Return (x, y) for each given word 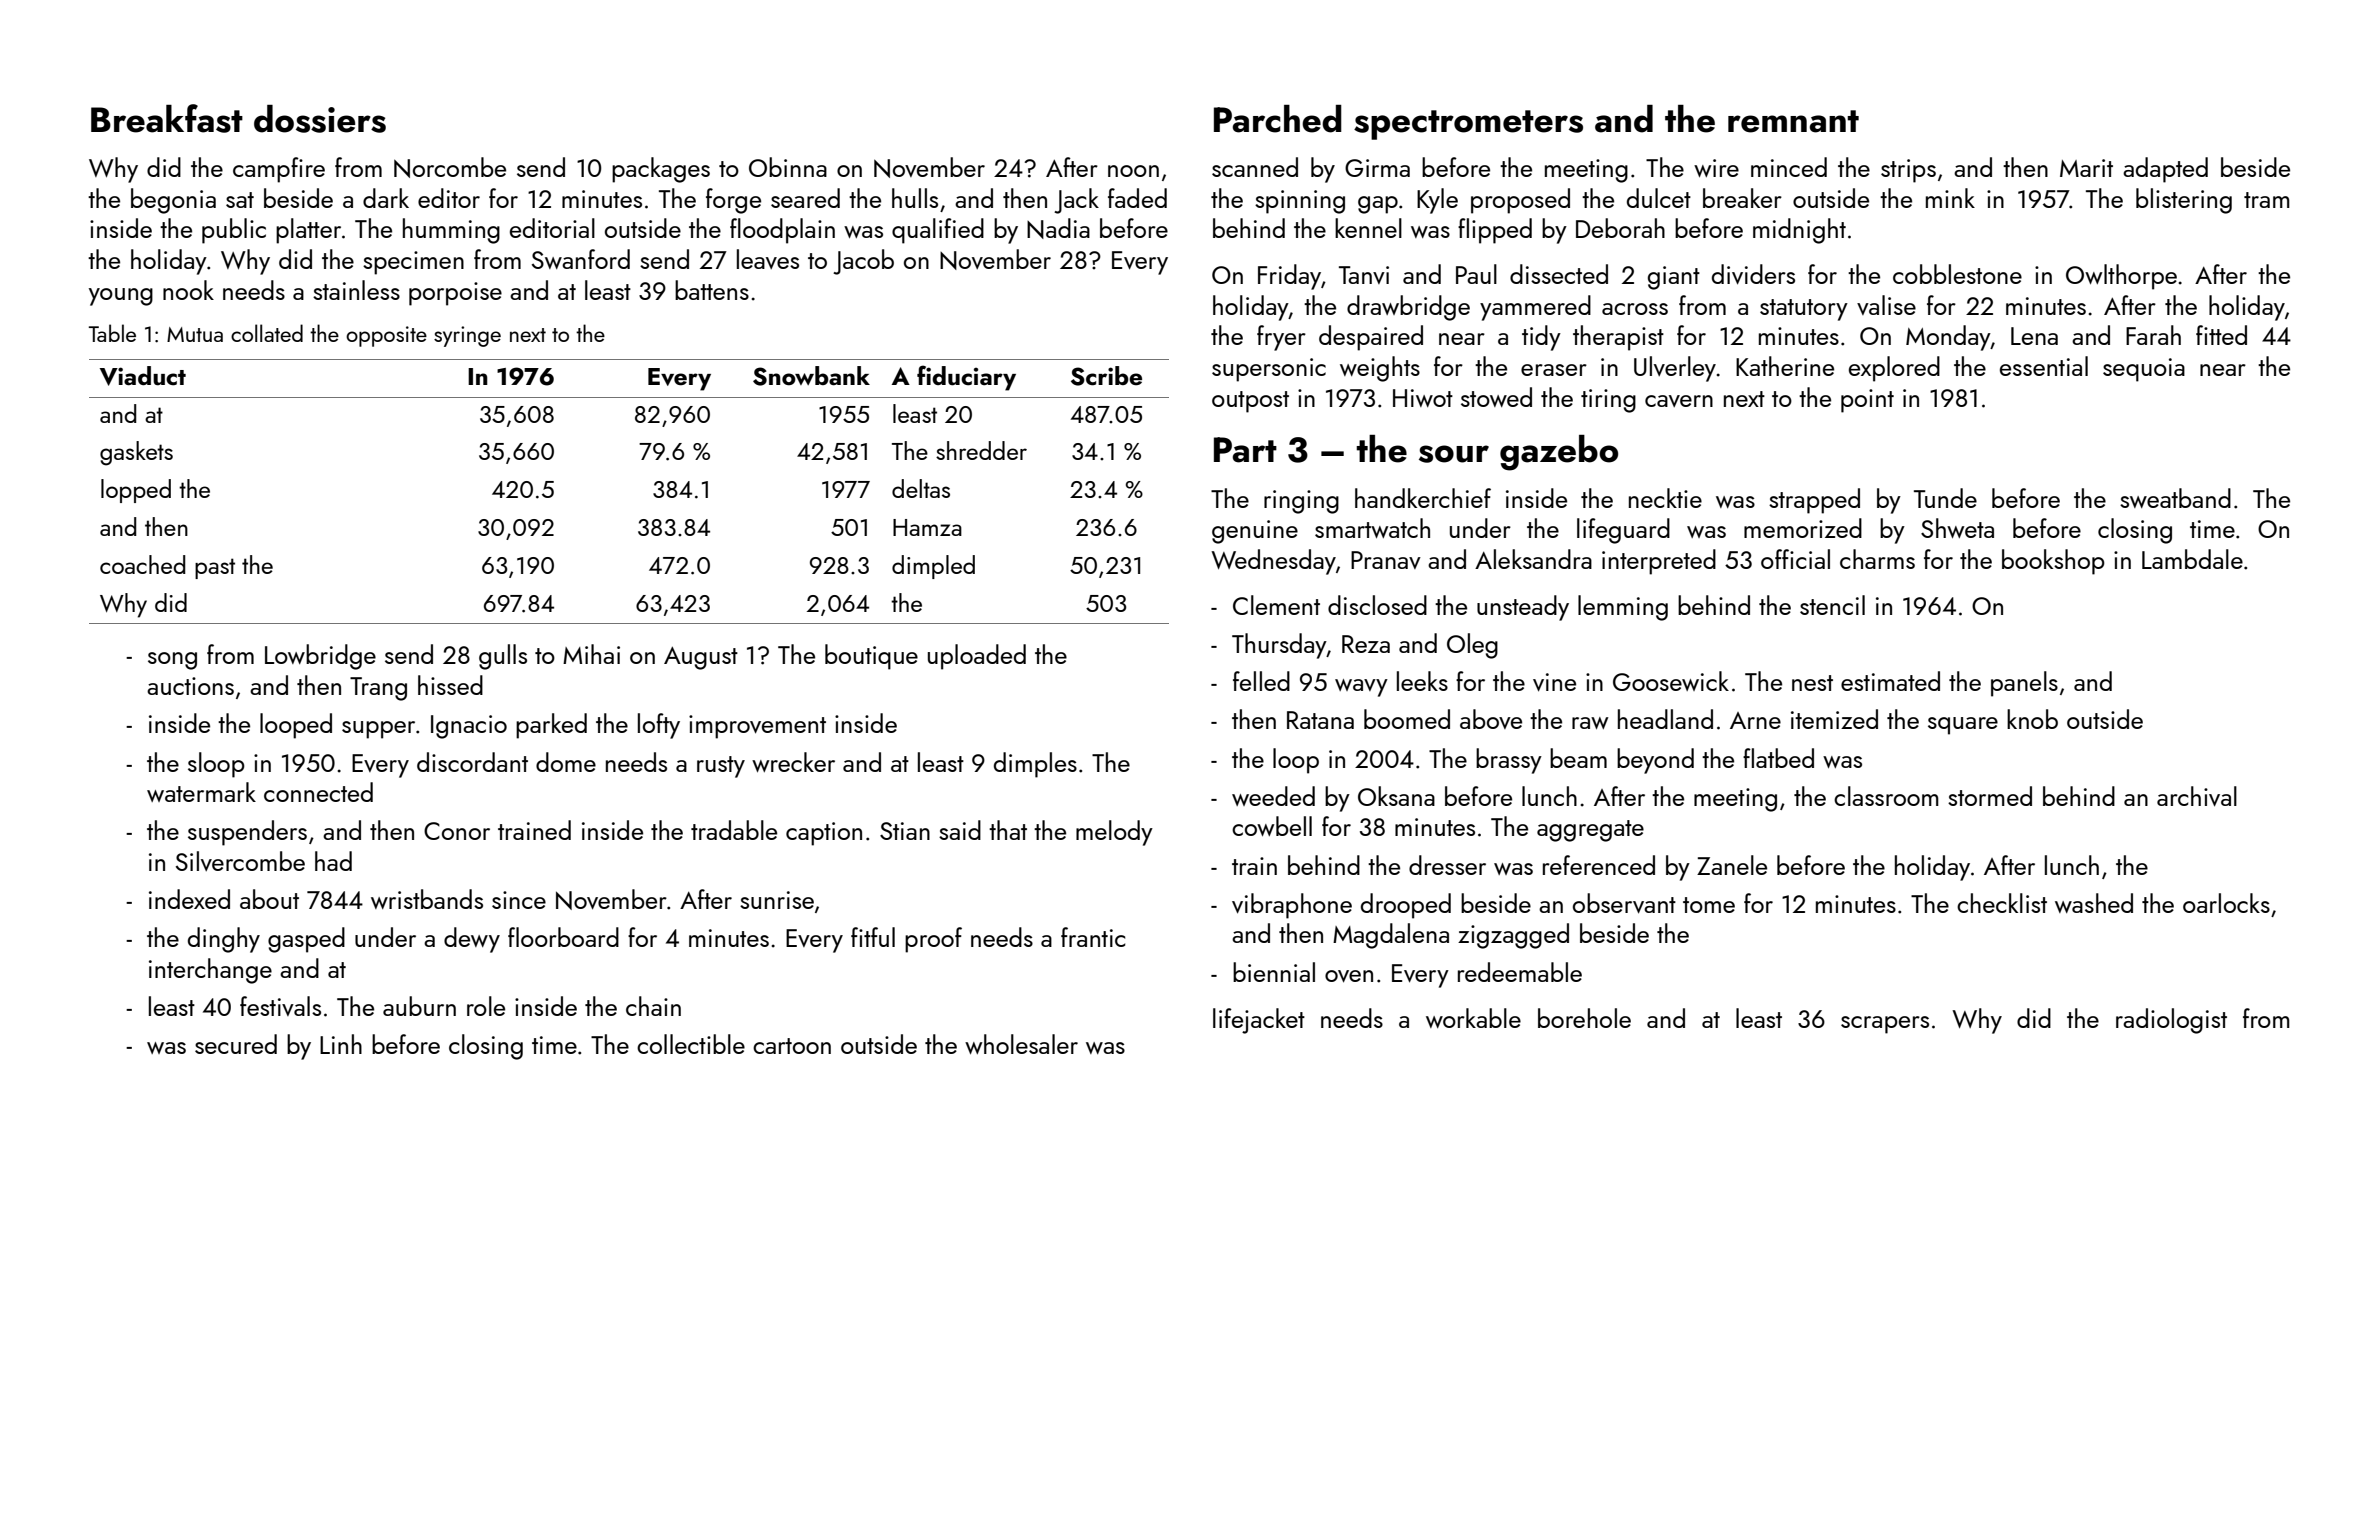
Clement (1276, 605)
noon (1133, 171)
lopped (136, 491)
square (1963, 726)
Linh (341, 1044)
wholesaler (1021, 1044)
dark (386, 198)
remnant (1793, 121)
